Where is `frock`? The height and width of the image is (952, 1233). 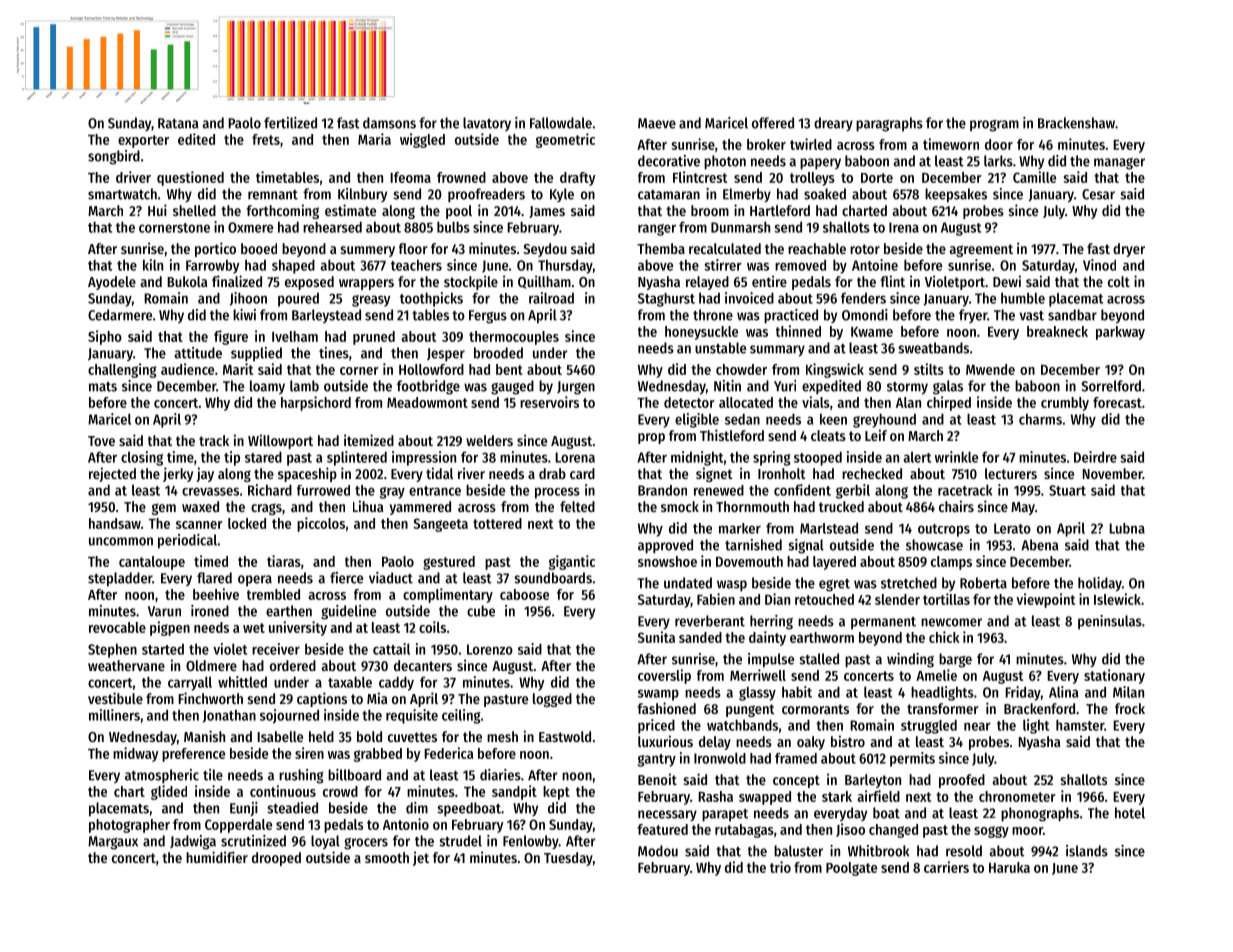 frock is located at coordinates (1130, 708).
